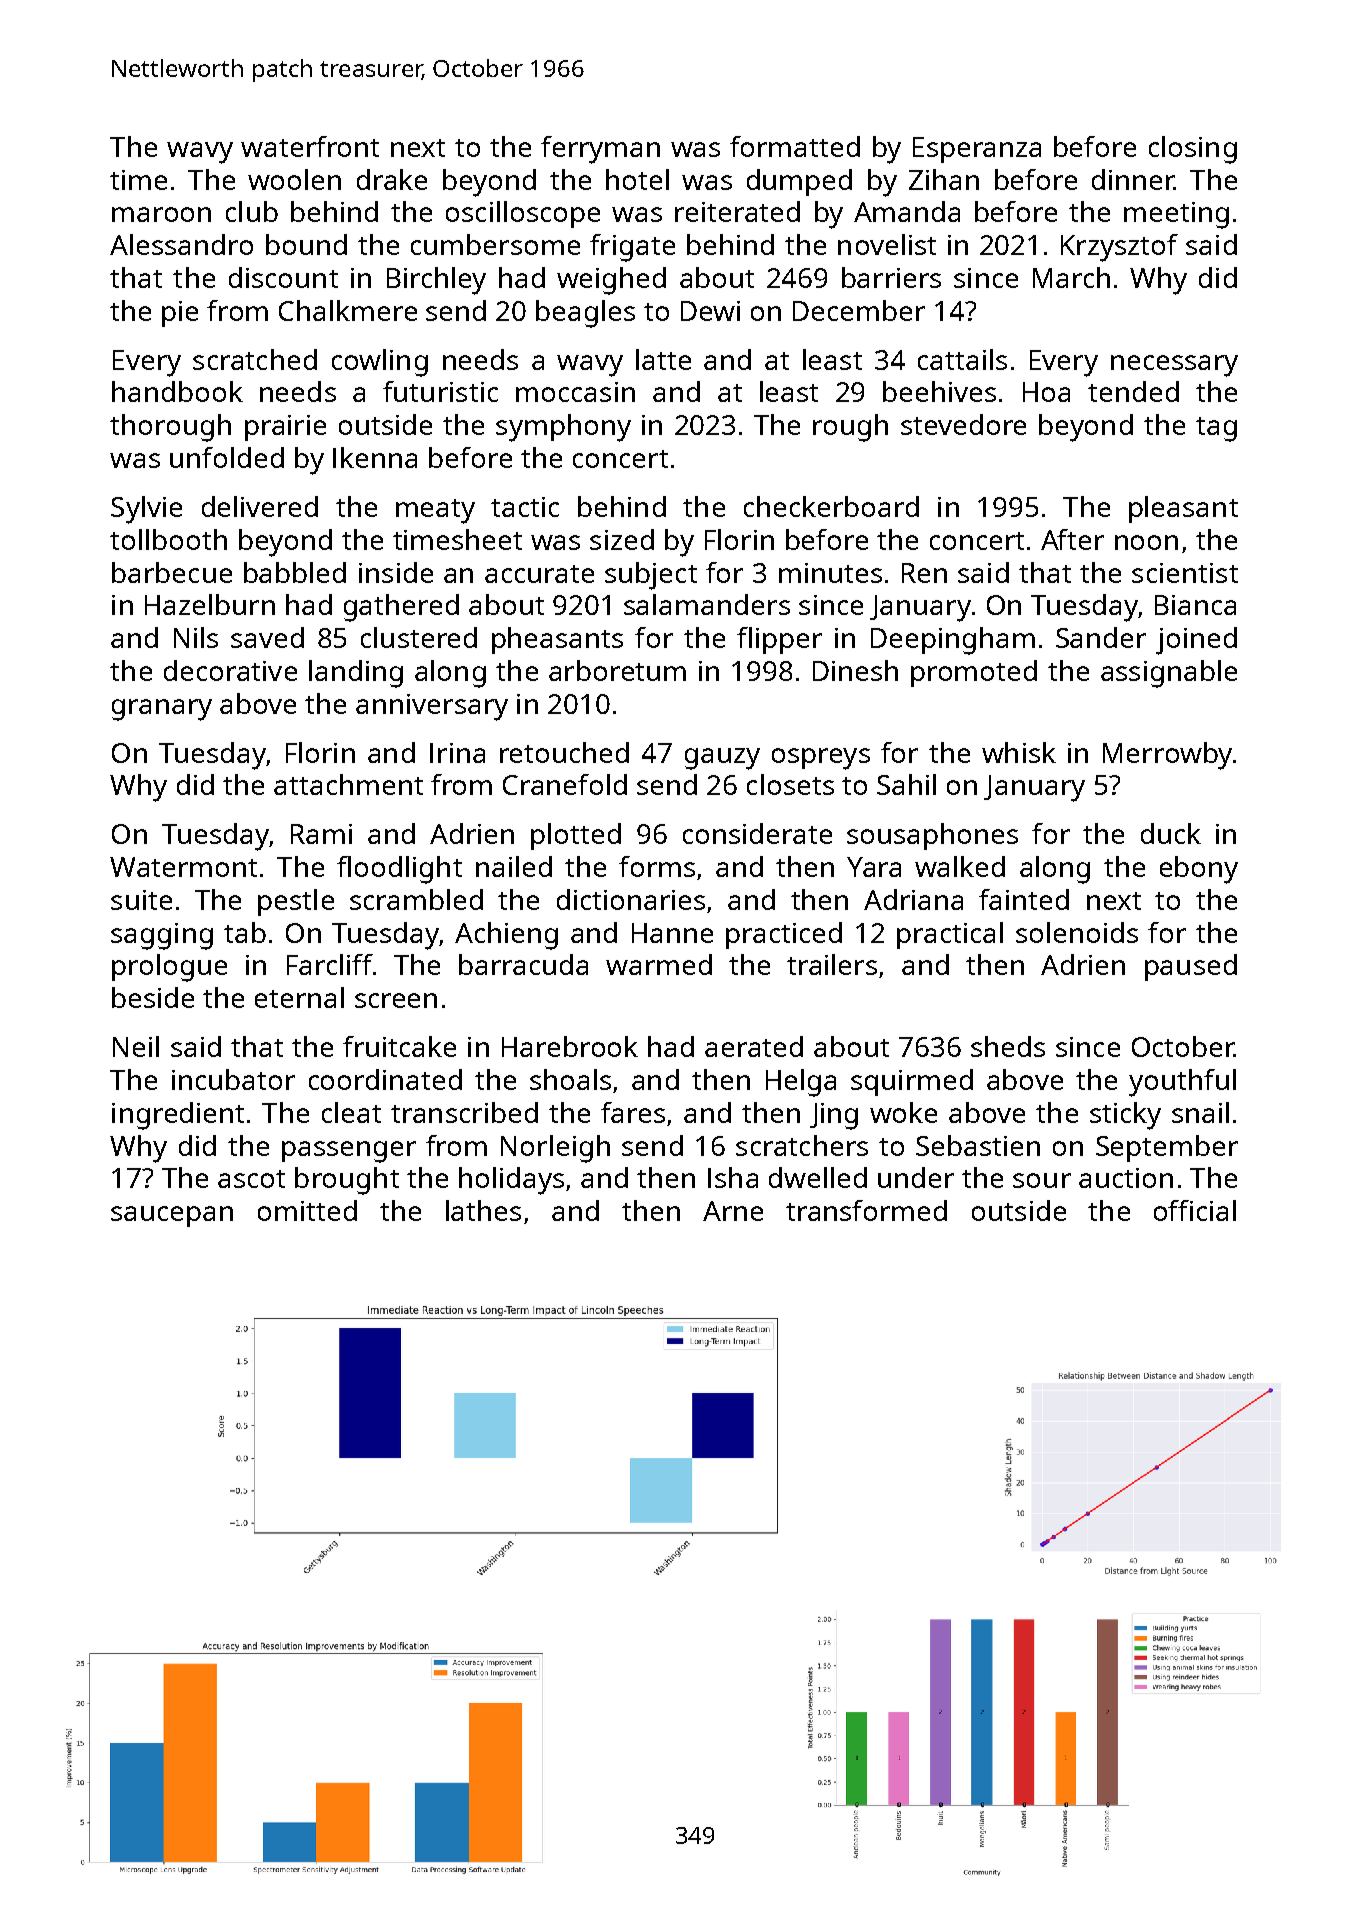  I want to click on retouched, so click(564, 752).
